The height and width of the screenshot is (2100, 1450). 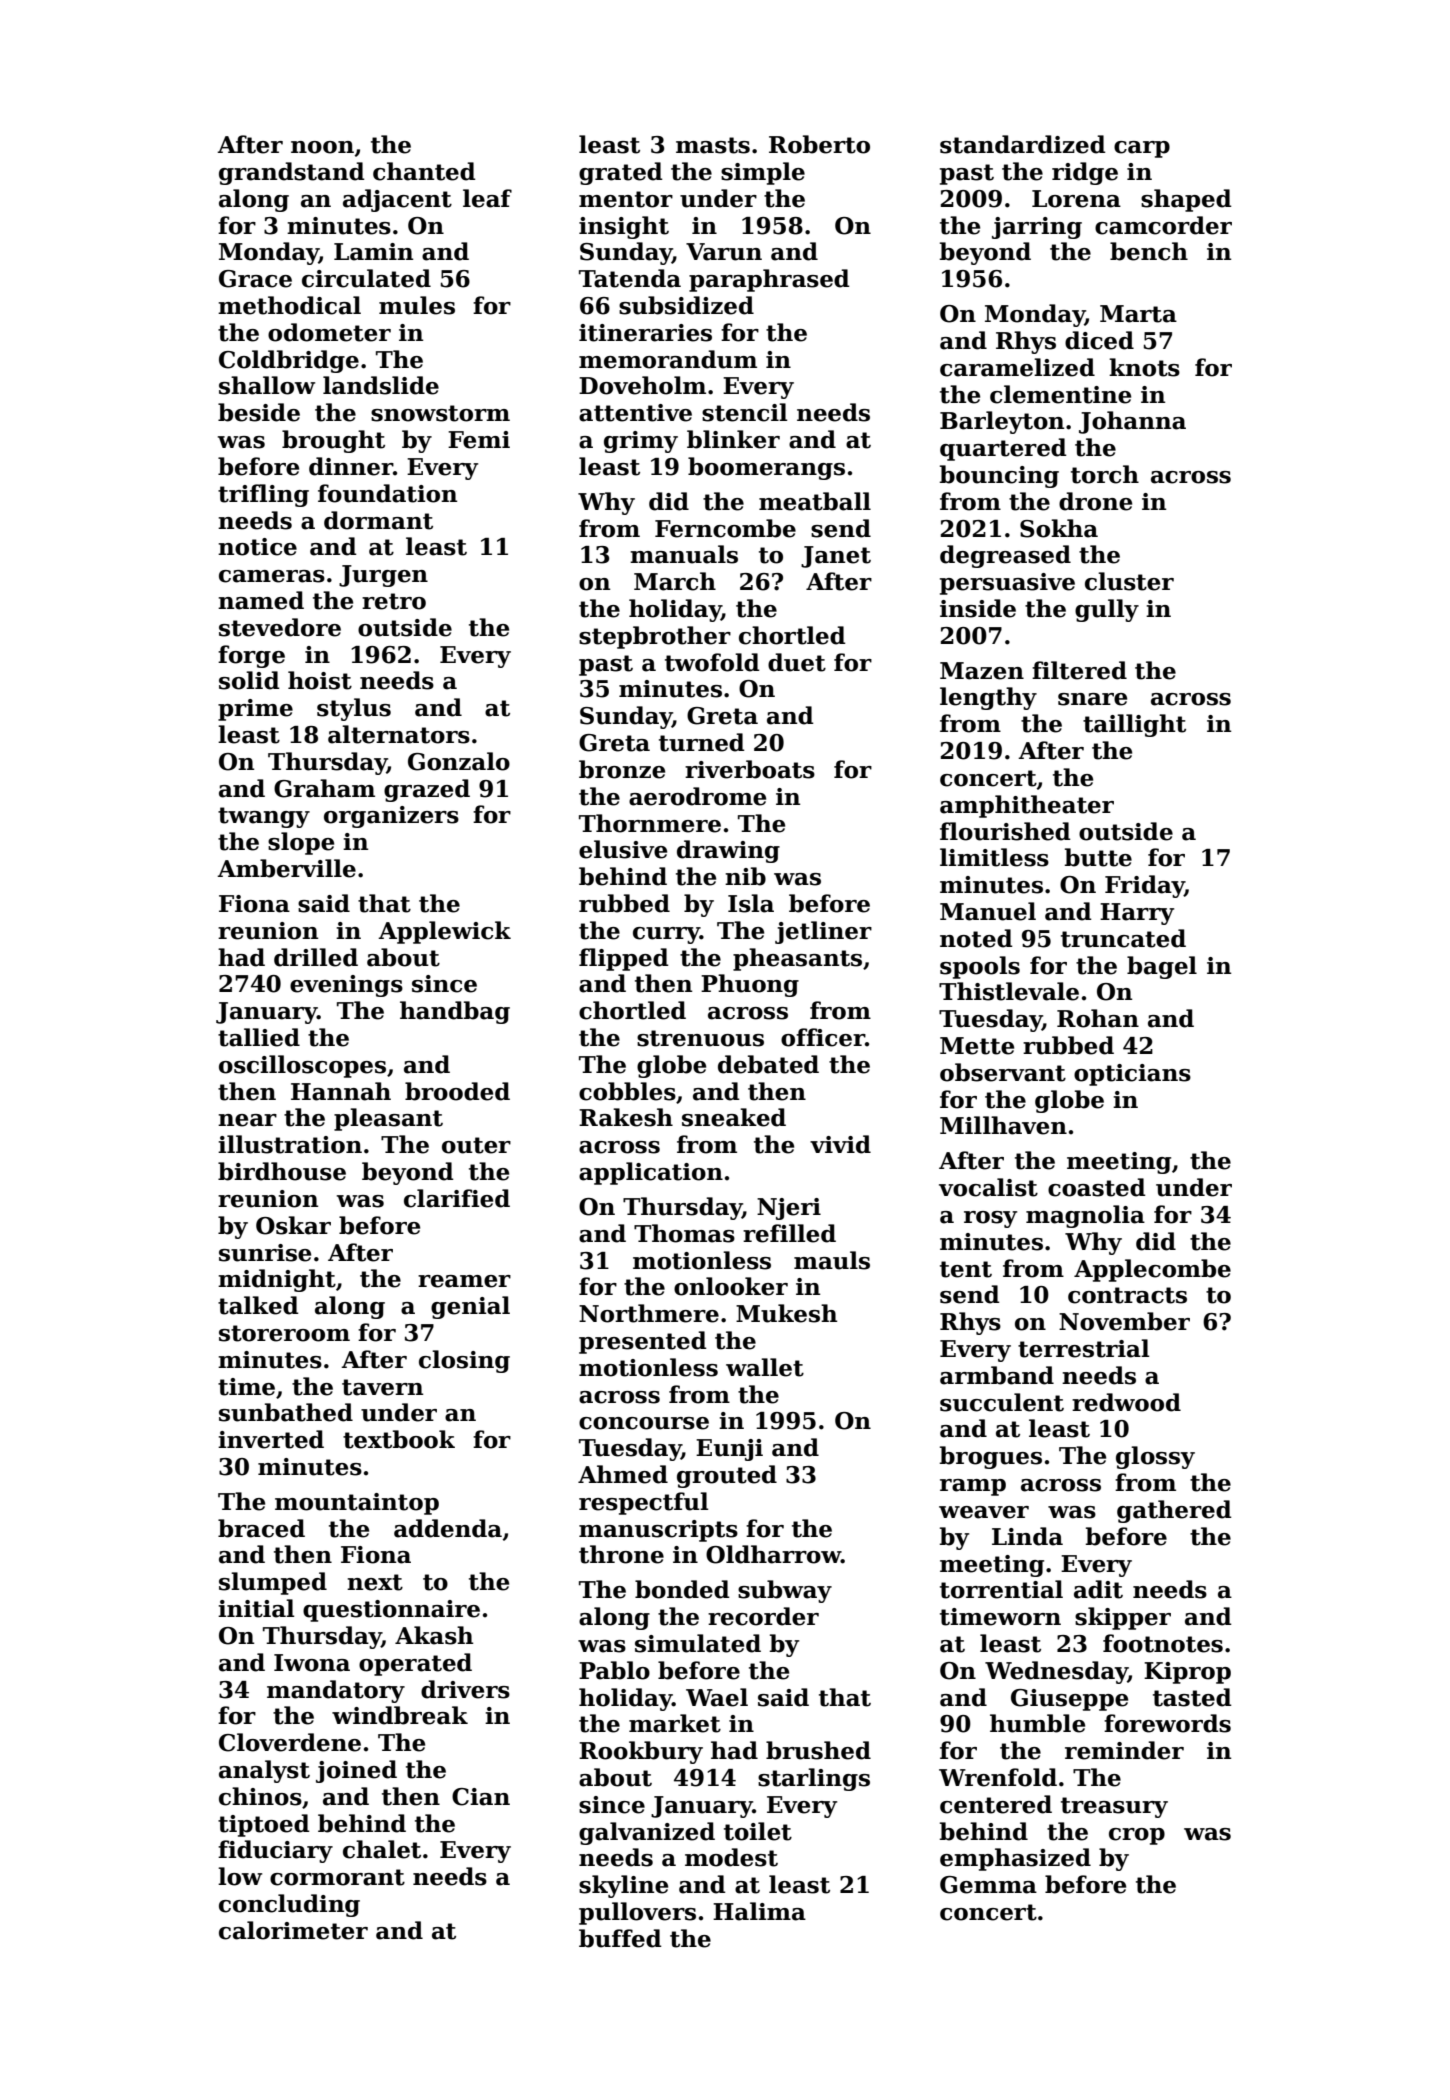 What do you see at coordinates (464, 1281) in the screenshot?
I see `reamer` at bounding box center [464, 1281].
